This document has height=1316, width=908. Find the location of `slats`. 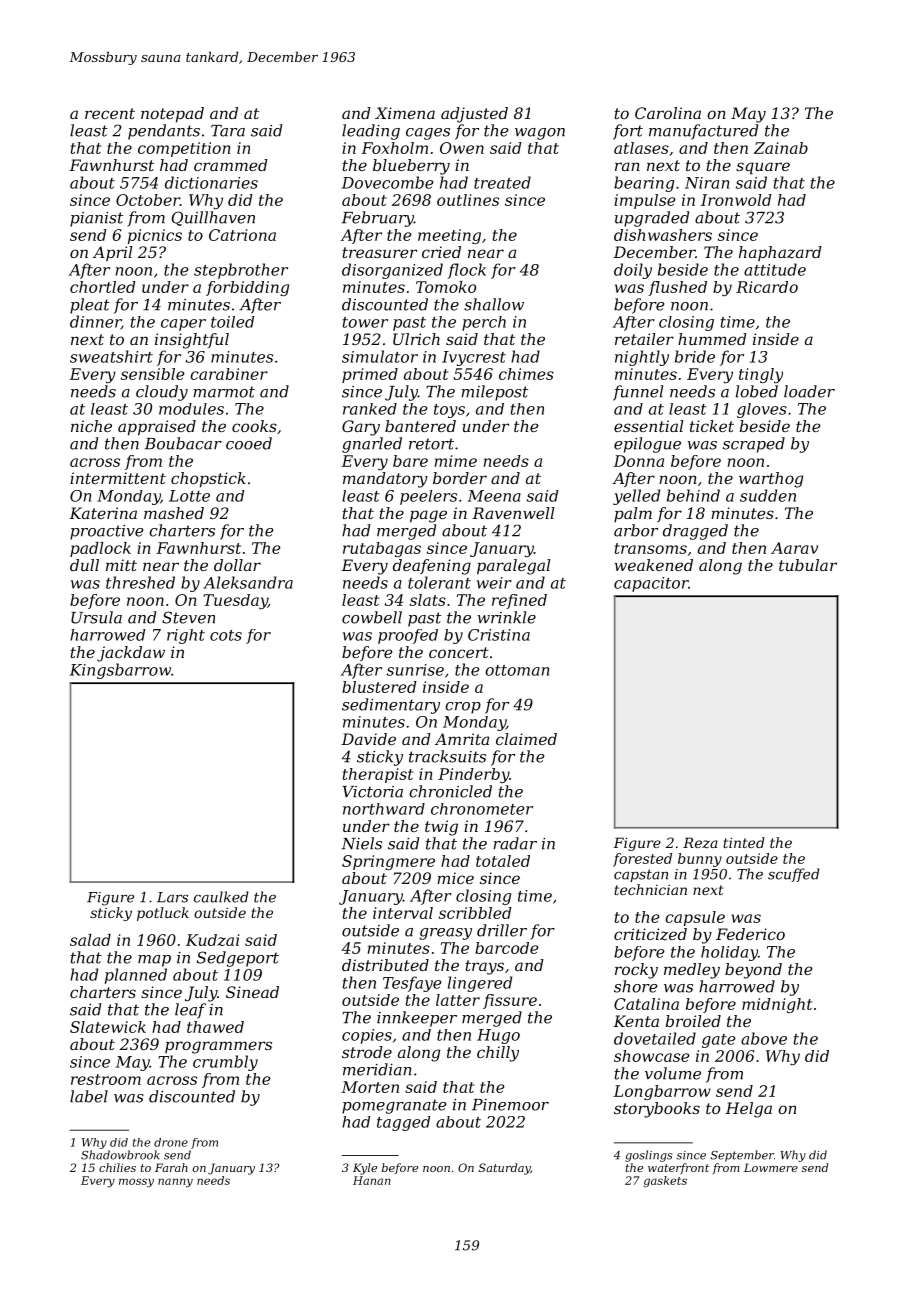

slats is located at coordinates (428, 600).
